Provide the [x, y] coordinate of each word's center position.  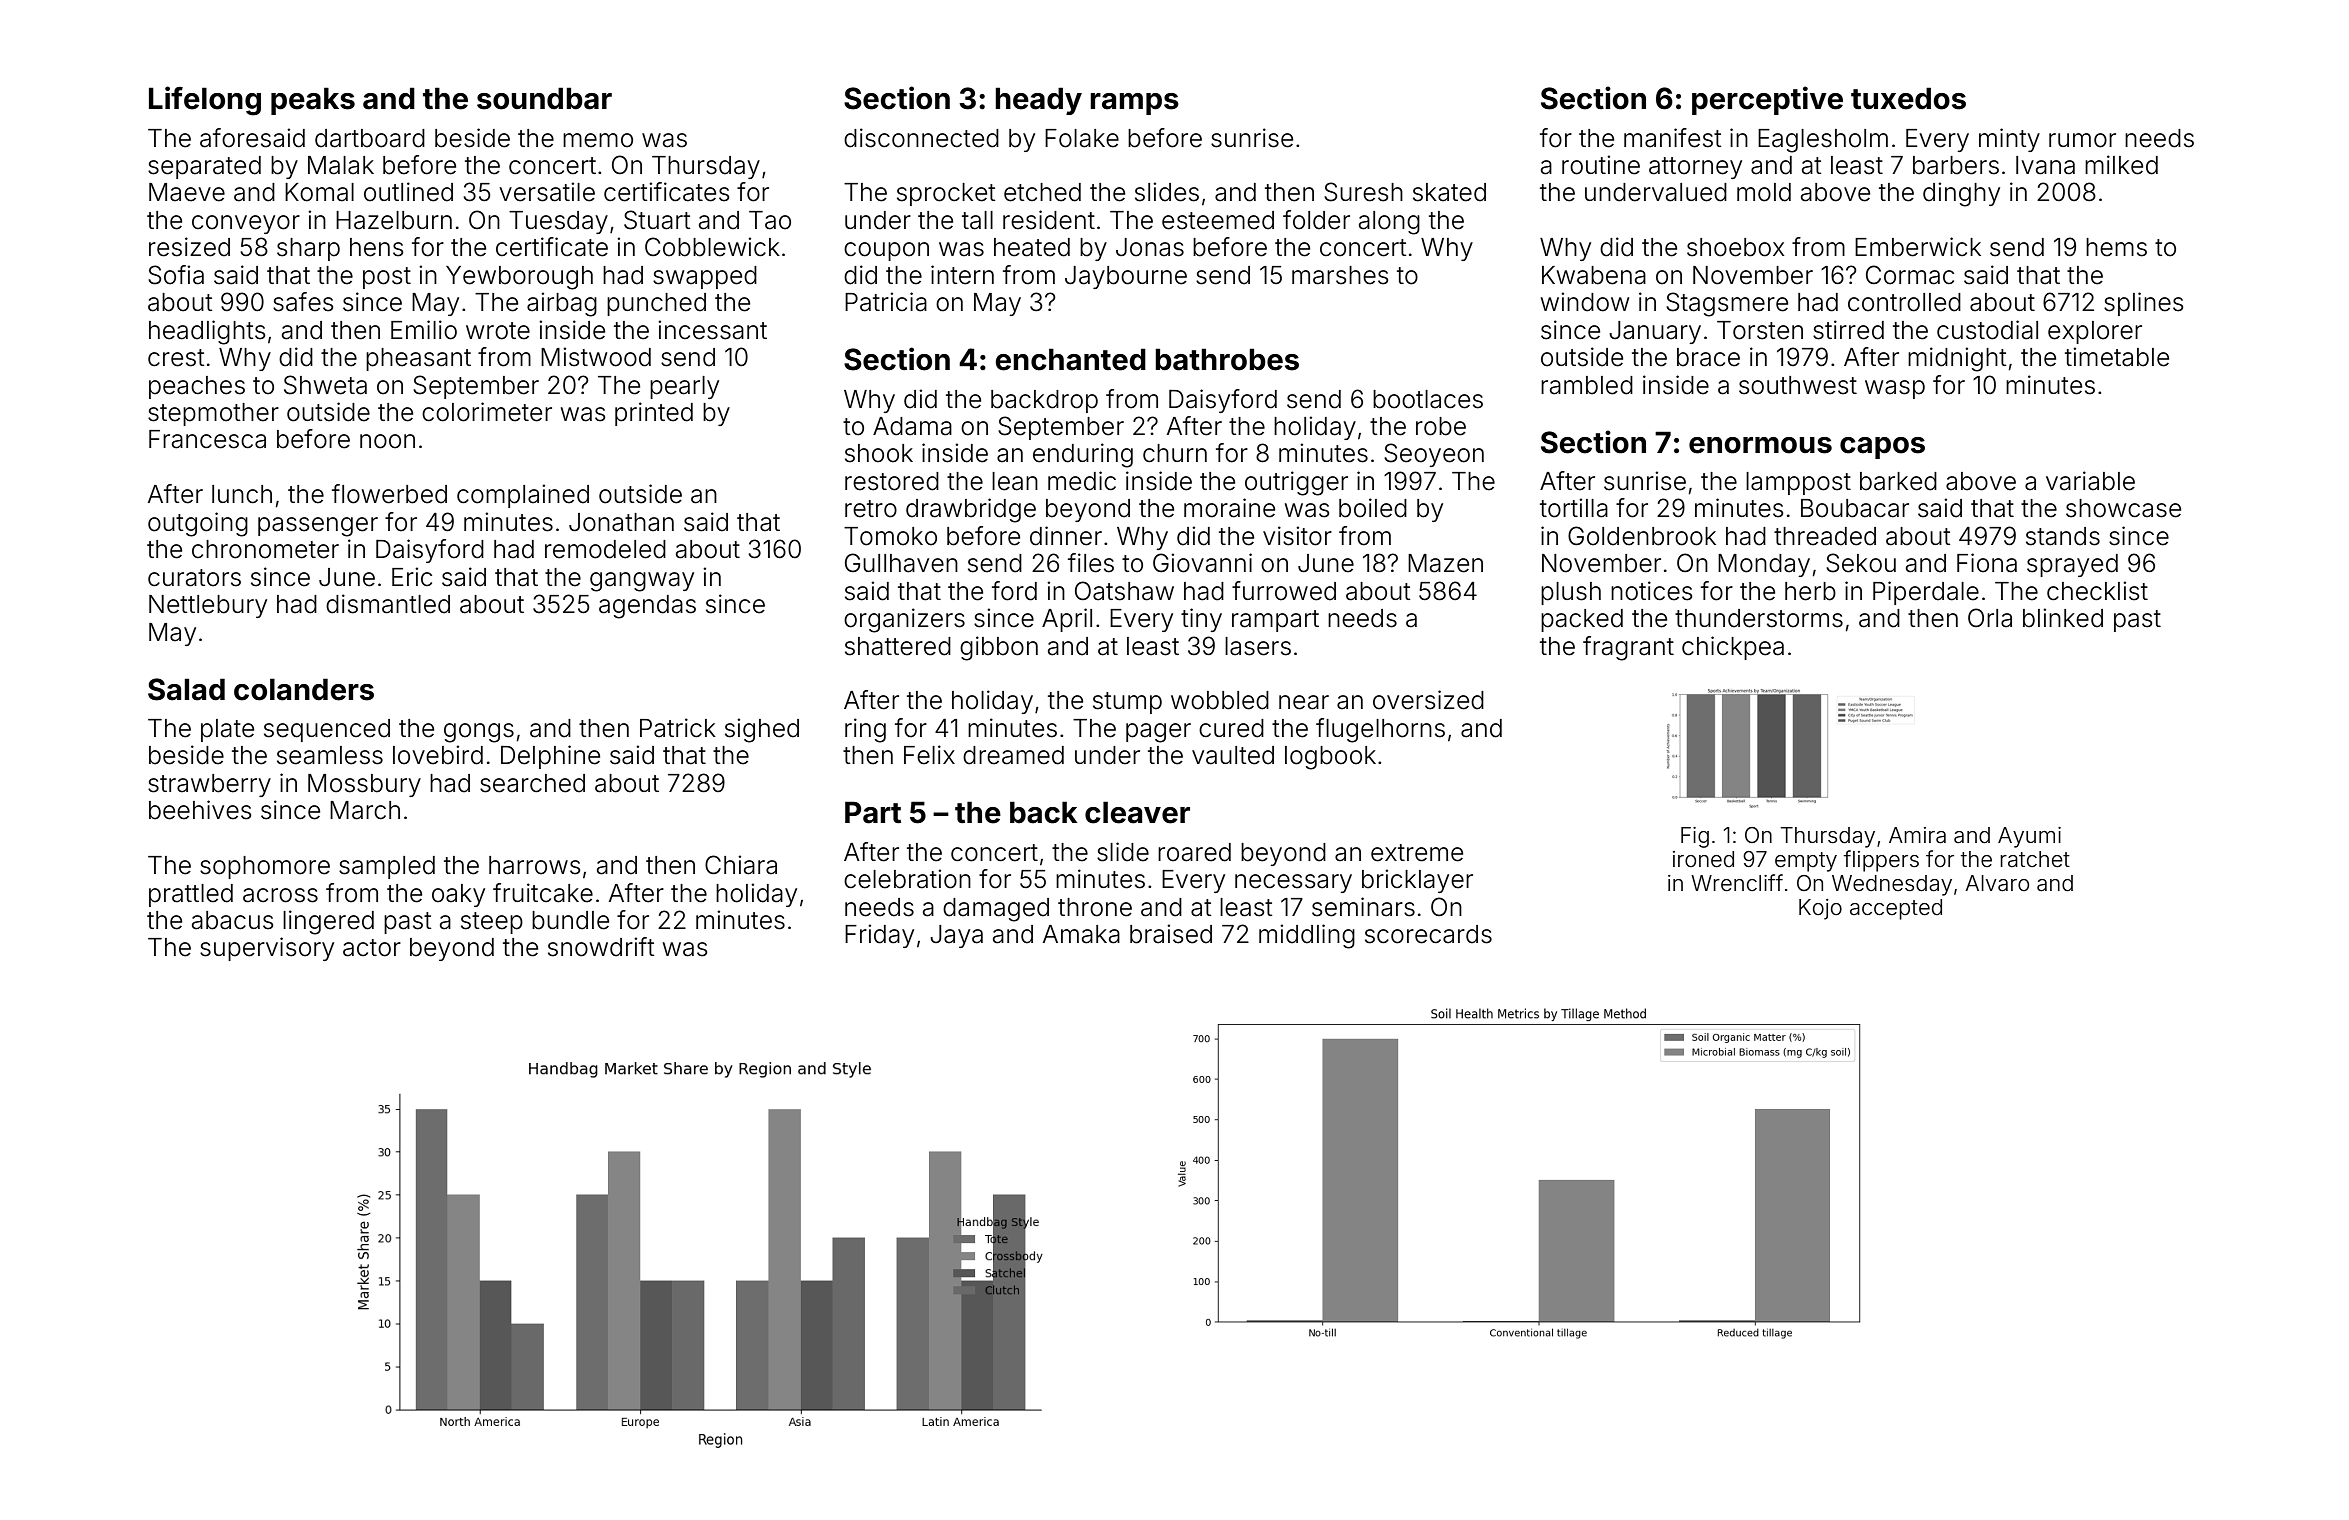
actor [372, 948]
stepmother [213, 414]
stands [2063, 536]
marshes [1340, 275]
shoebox [1735, 247]
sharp [308, 249]
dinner [1066, 536]
